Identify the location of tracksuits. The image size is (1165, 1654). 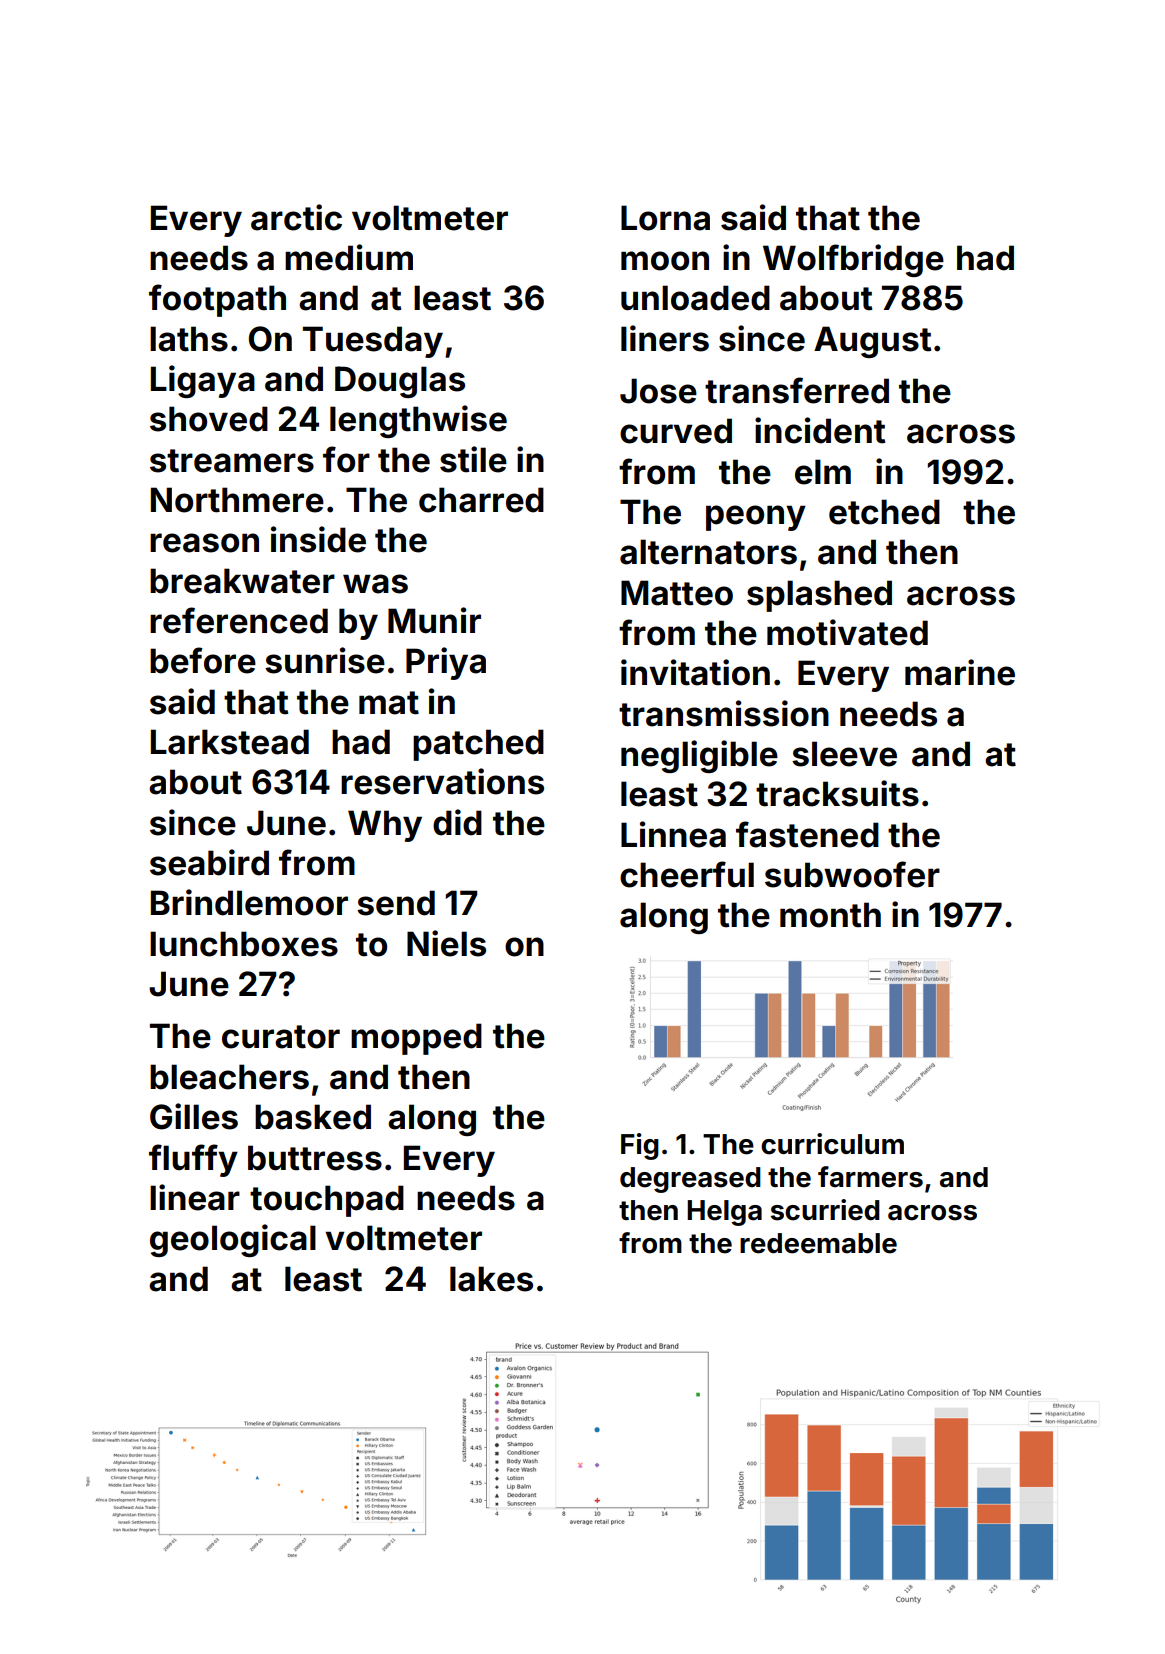
(837, 793).
